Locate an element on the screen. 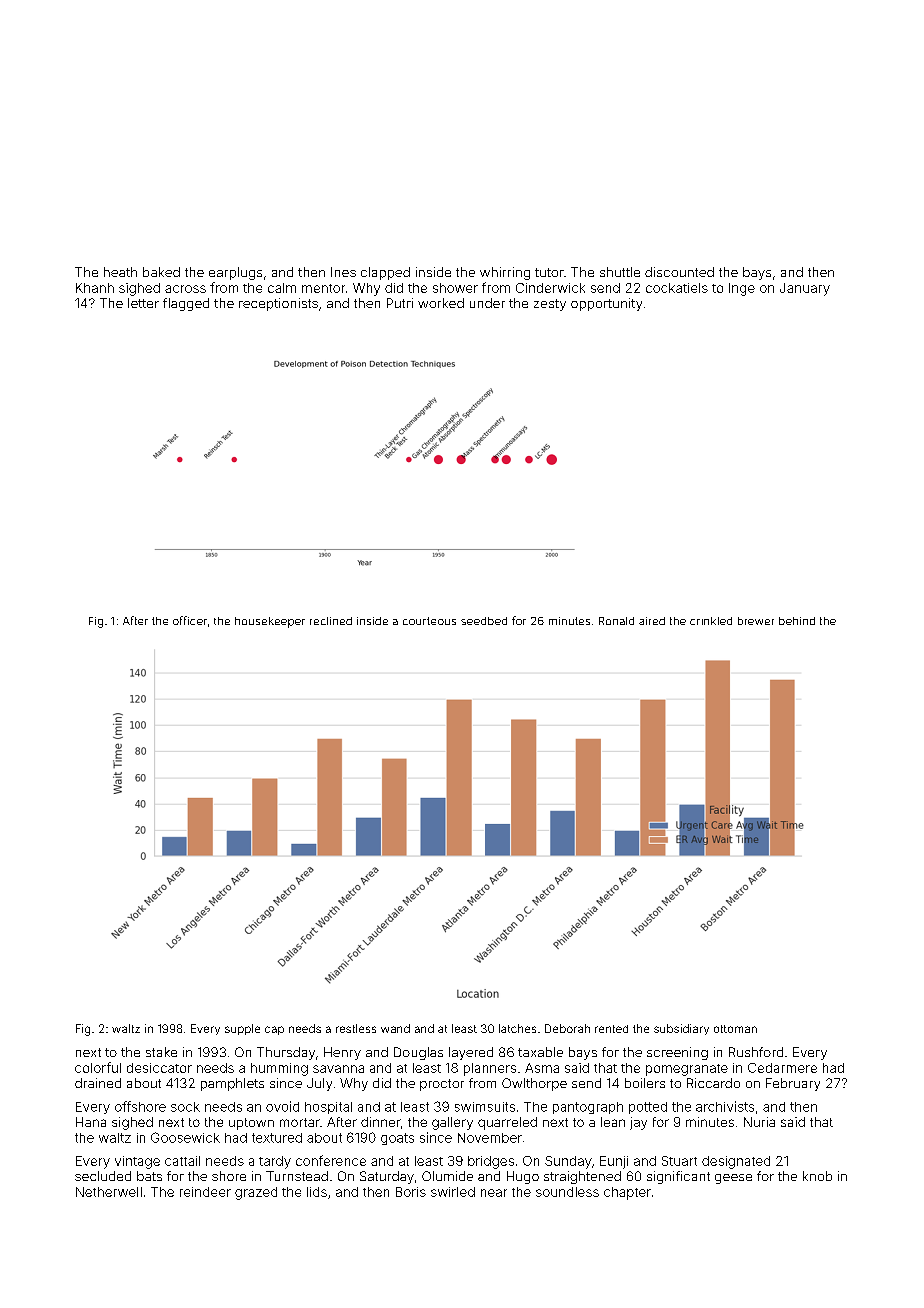  latches is located at coordinates (517, 1028).
